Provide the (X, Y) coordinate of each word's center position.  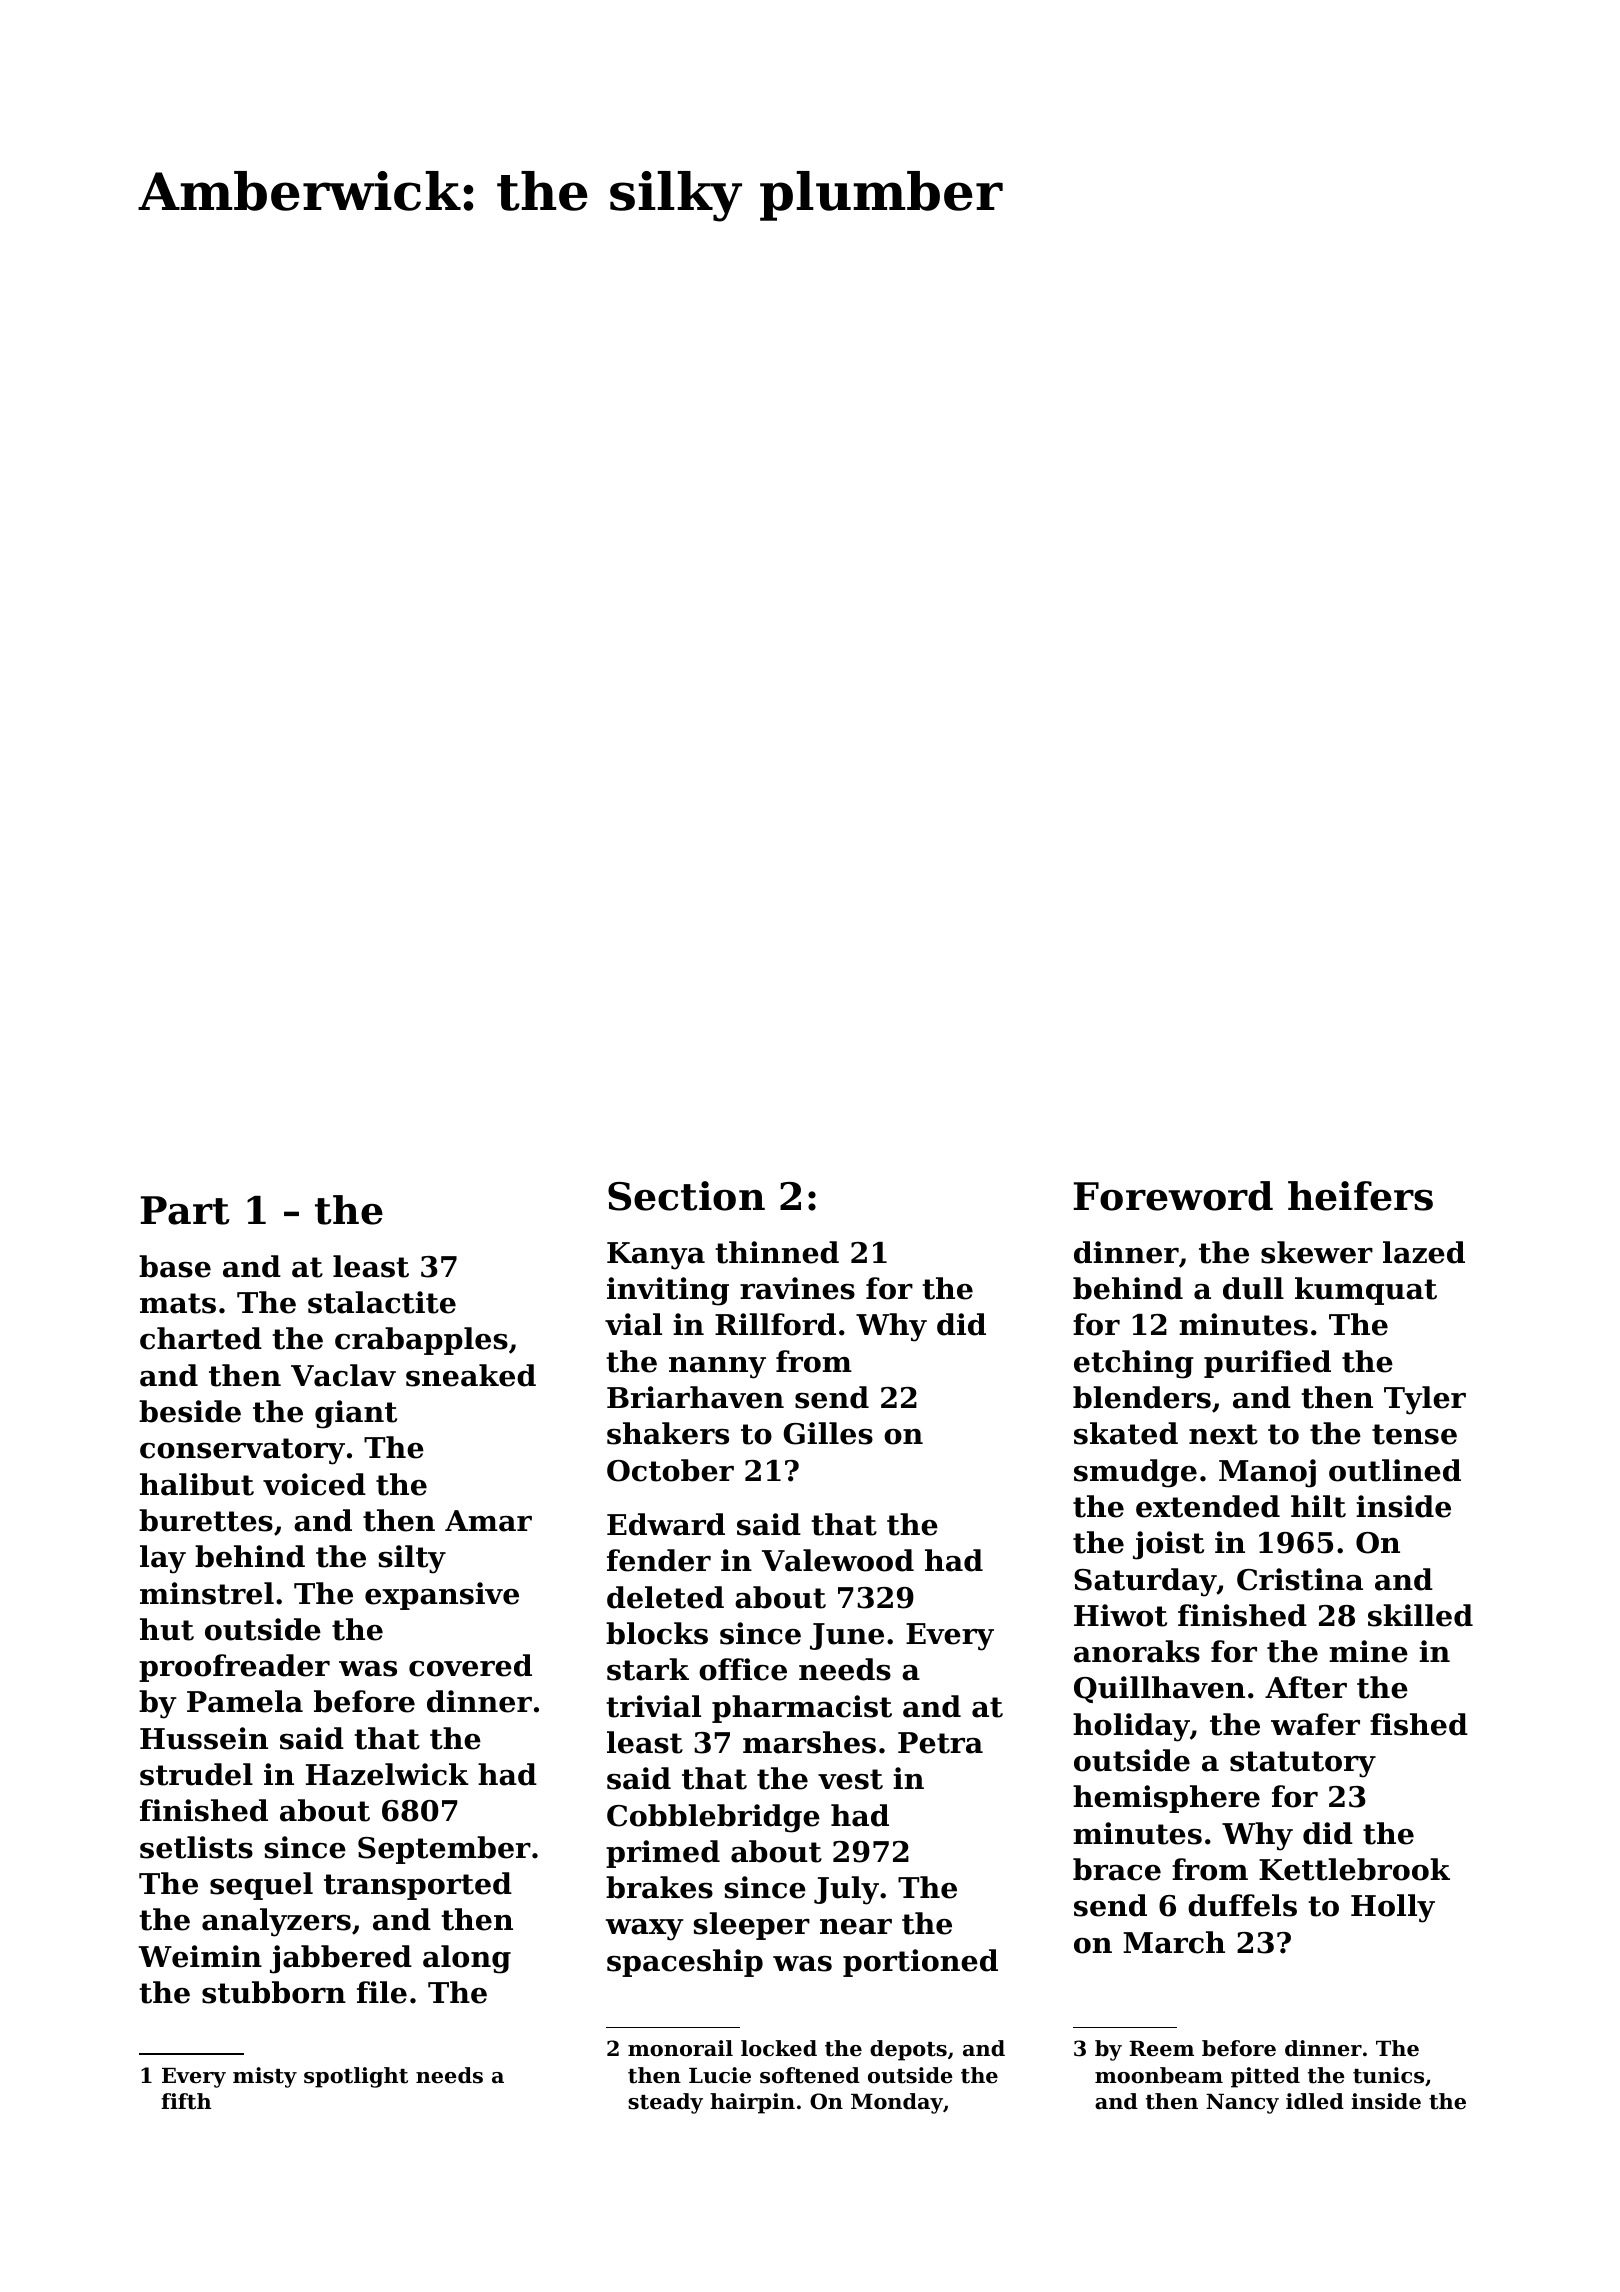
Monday (897, 2103)
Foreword (1173, 1196)
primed (663, 1854)
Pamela (245, 1701)
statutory (1303, 1764)
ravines (797, 1288)
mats (178, 1303)
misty (265, 2077)
